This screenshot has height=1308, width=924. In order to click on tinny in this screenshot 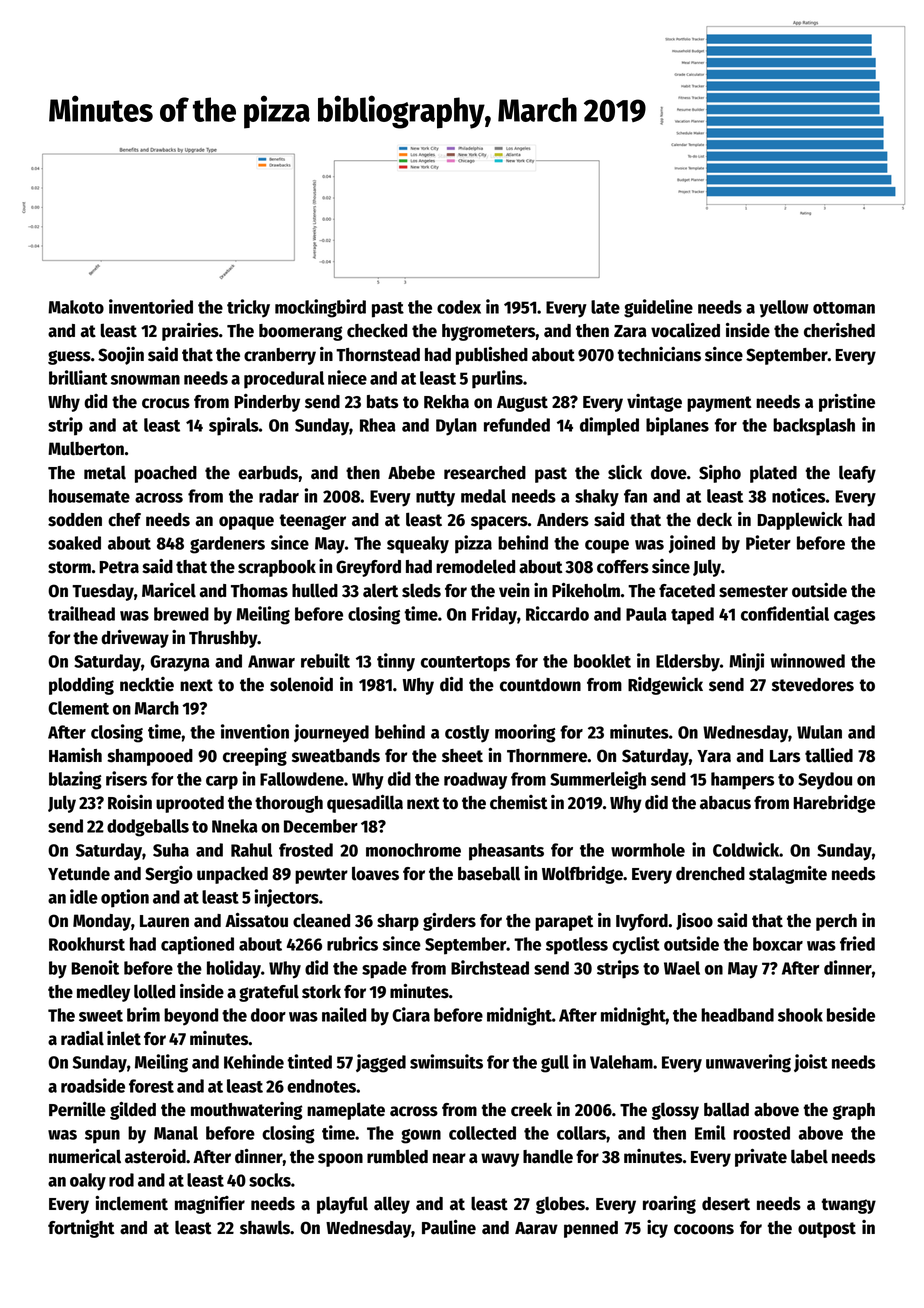, I will do `click(396, 662)`.
